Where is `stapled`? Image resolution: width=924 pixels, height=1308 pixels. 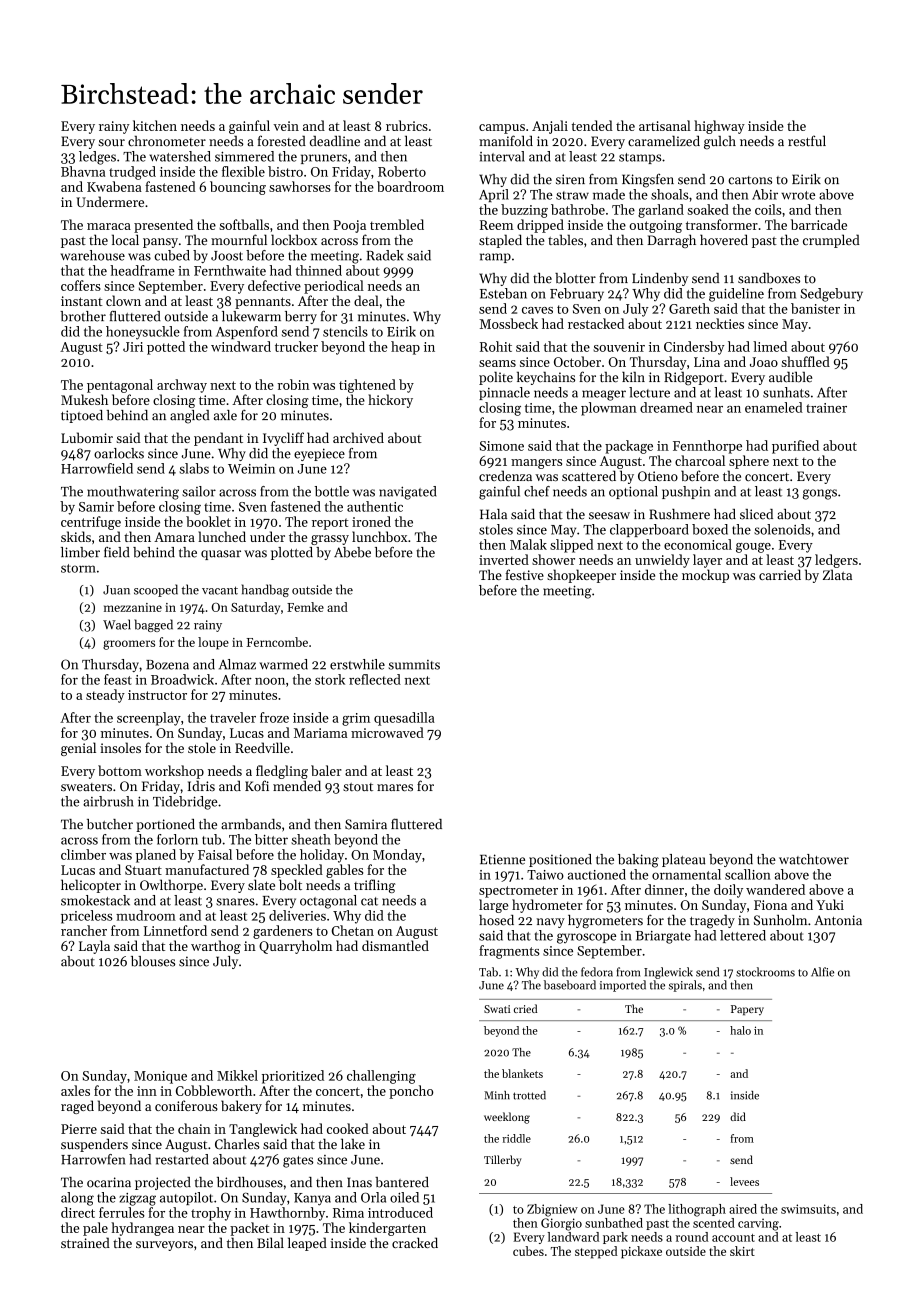 stapled is located at coordinates (500, 241).
